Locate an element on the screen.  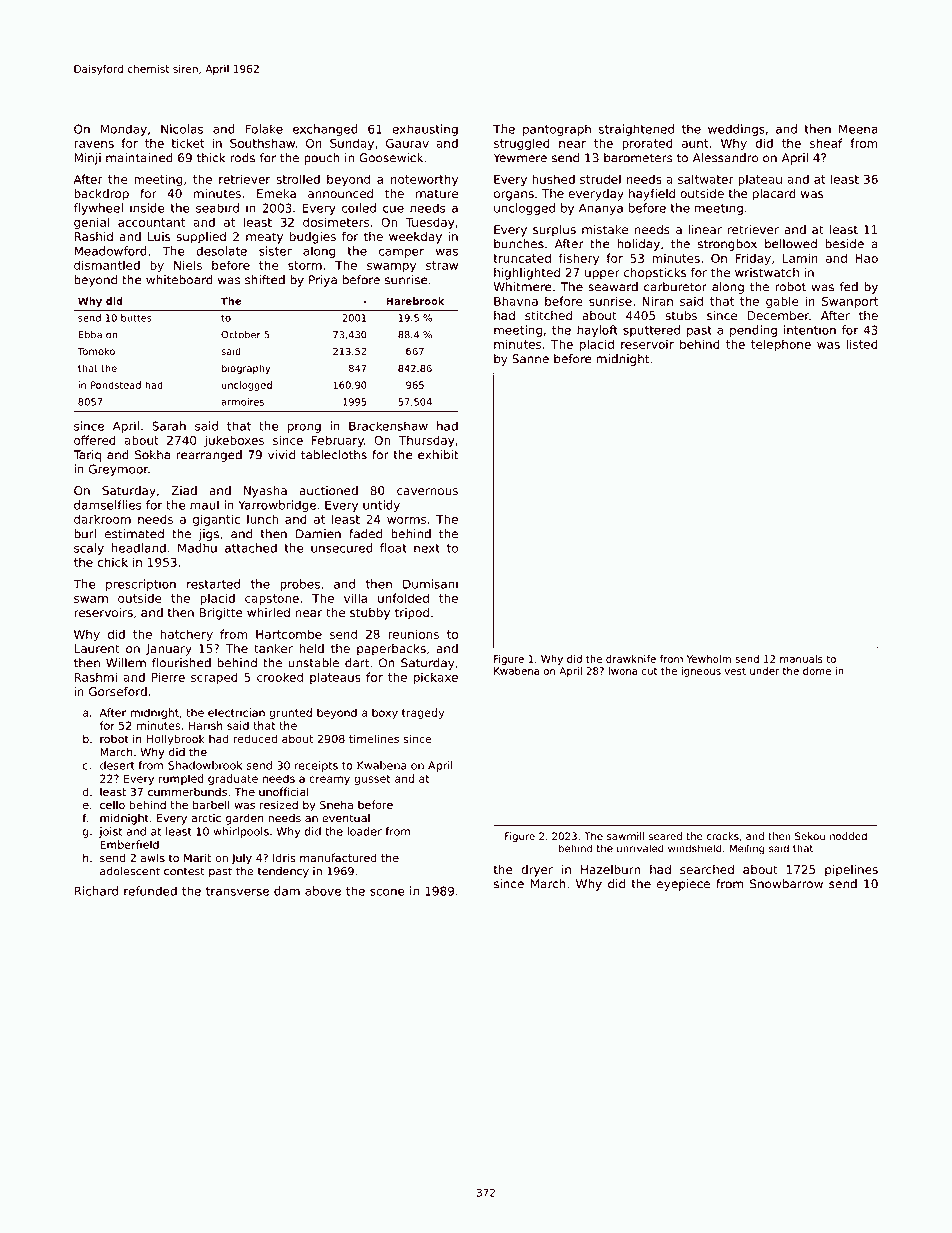
dryer is located at coordinates (537, 871).
